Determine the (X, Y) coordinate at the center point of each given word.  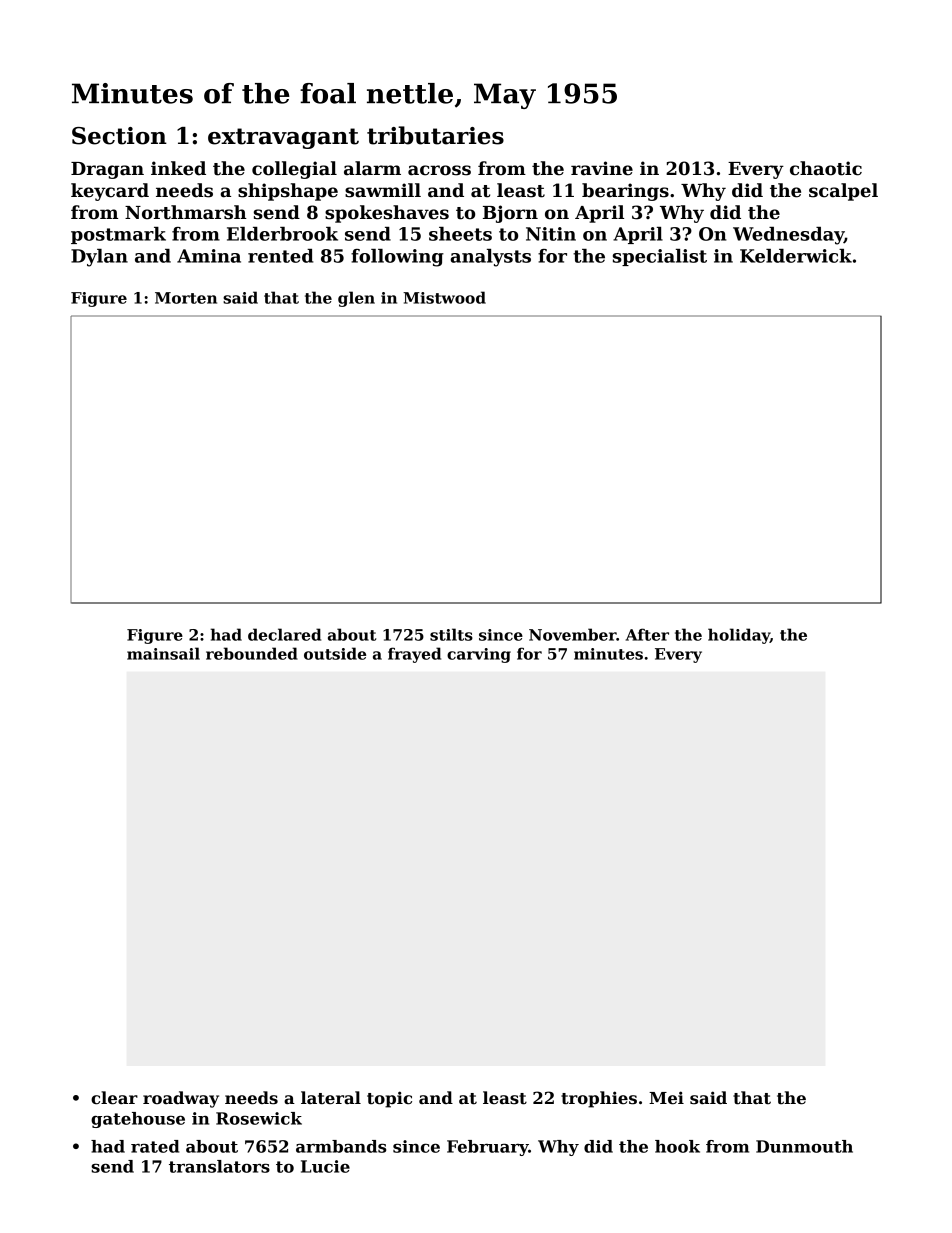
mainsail (163, 653)
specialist (660, 257)
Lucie (325, 1166)
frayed (414, 655)
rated (155, 1146)
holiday (739, 636)
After (647, 634)
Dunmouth (804, 1146)
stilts (451, 634)
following (397, 258)
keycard (110, 192)
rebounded (252, 653)
